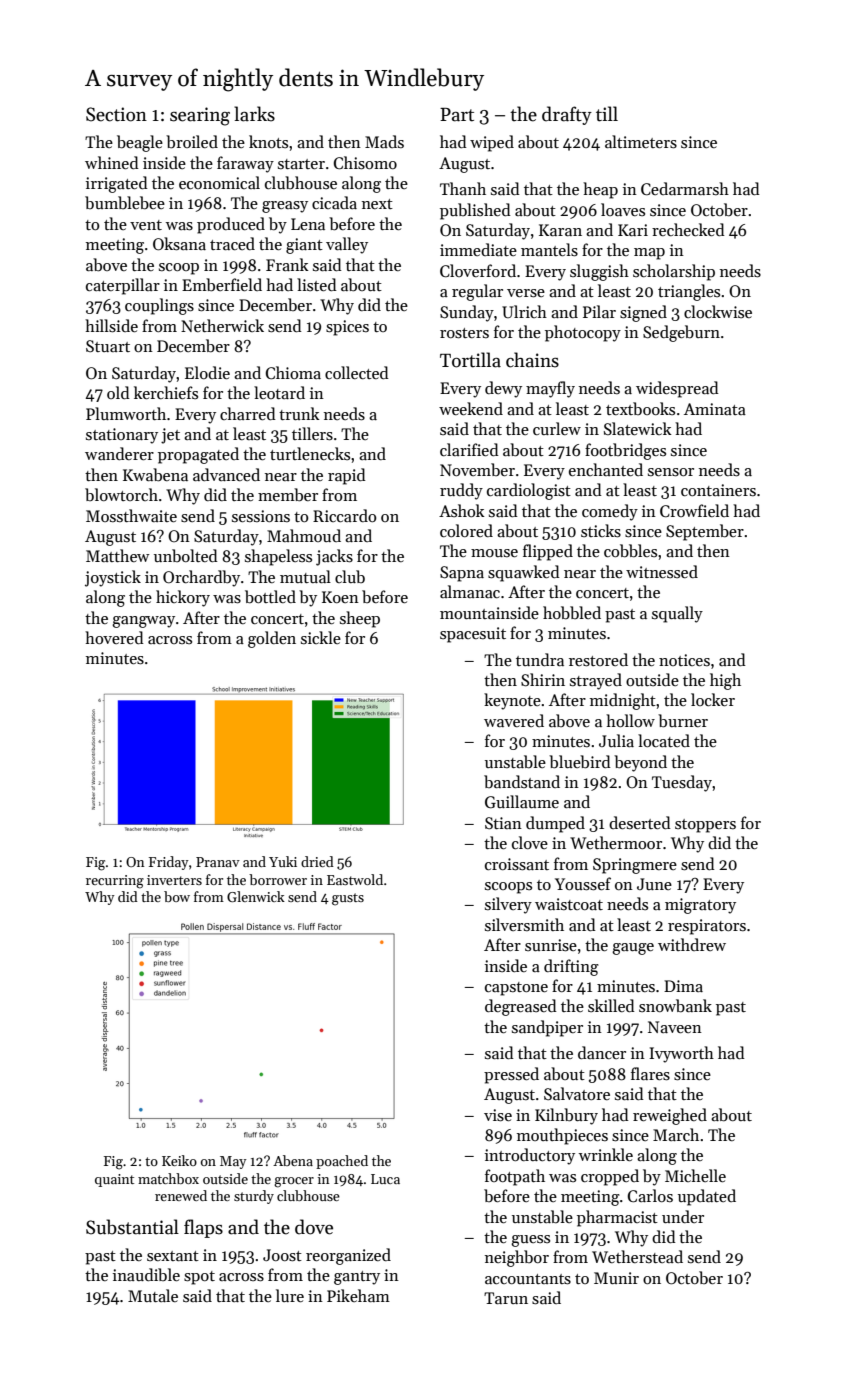 The image size is (849, 1400). I want to click on vise, so click(498, 1115).
